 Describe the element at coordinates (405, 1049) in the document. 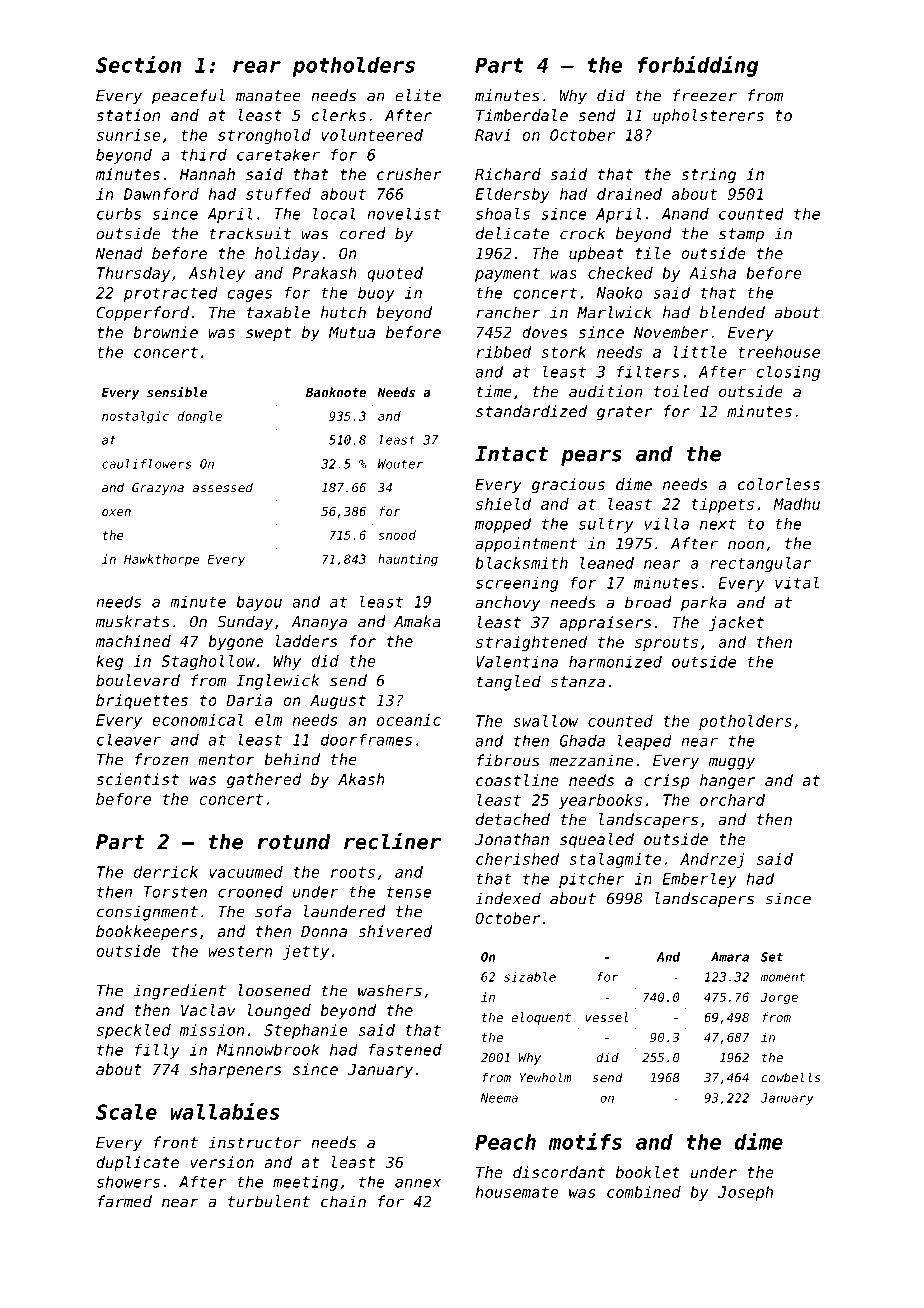

I see `fastened` at that location.
